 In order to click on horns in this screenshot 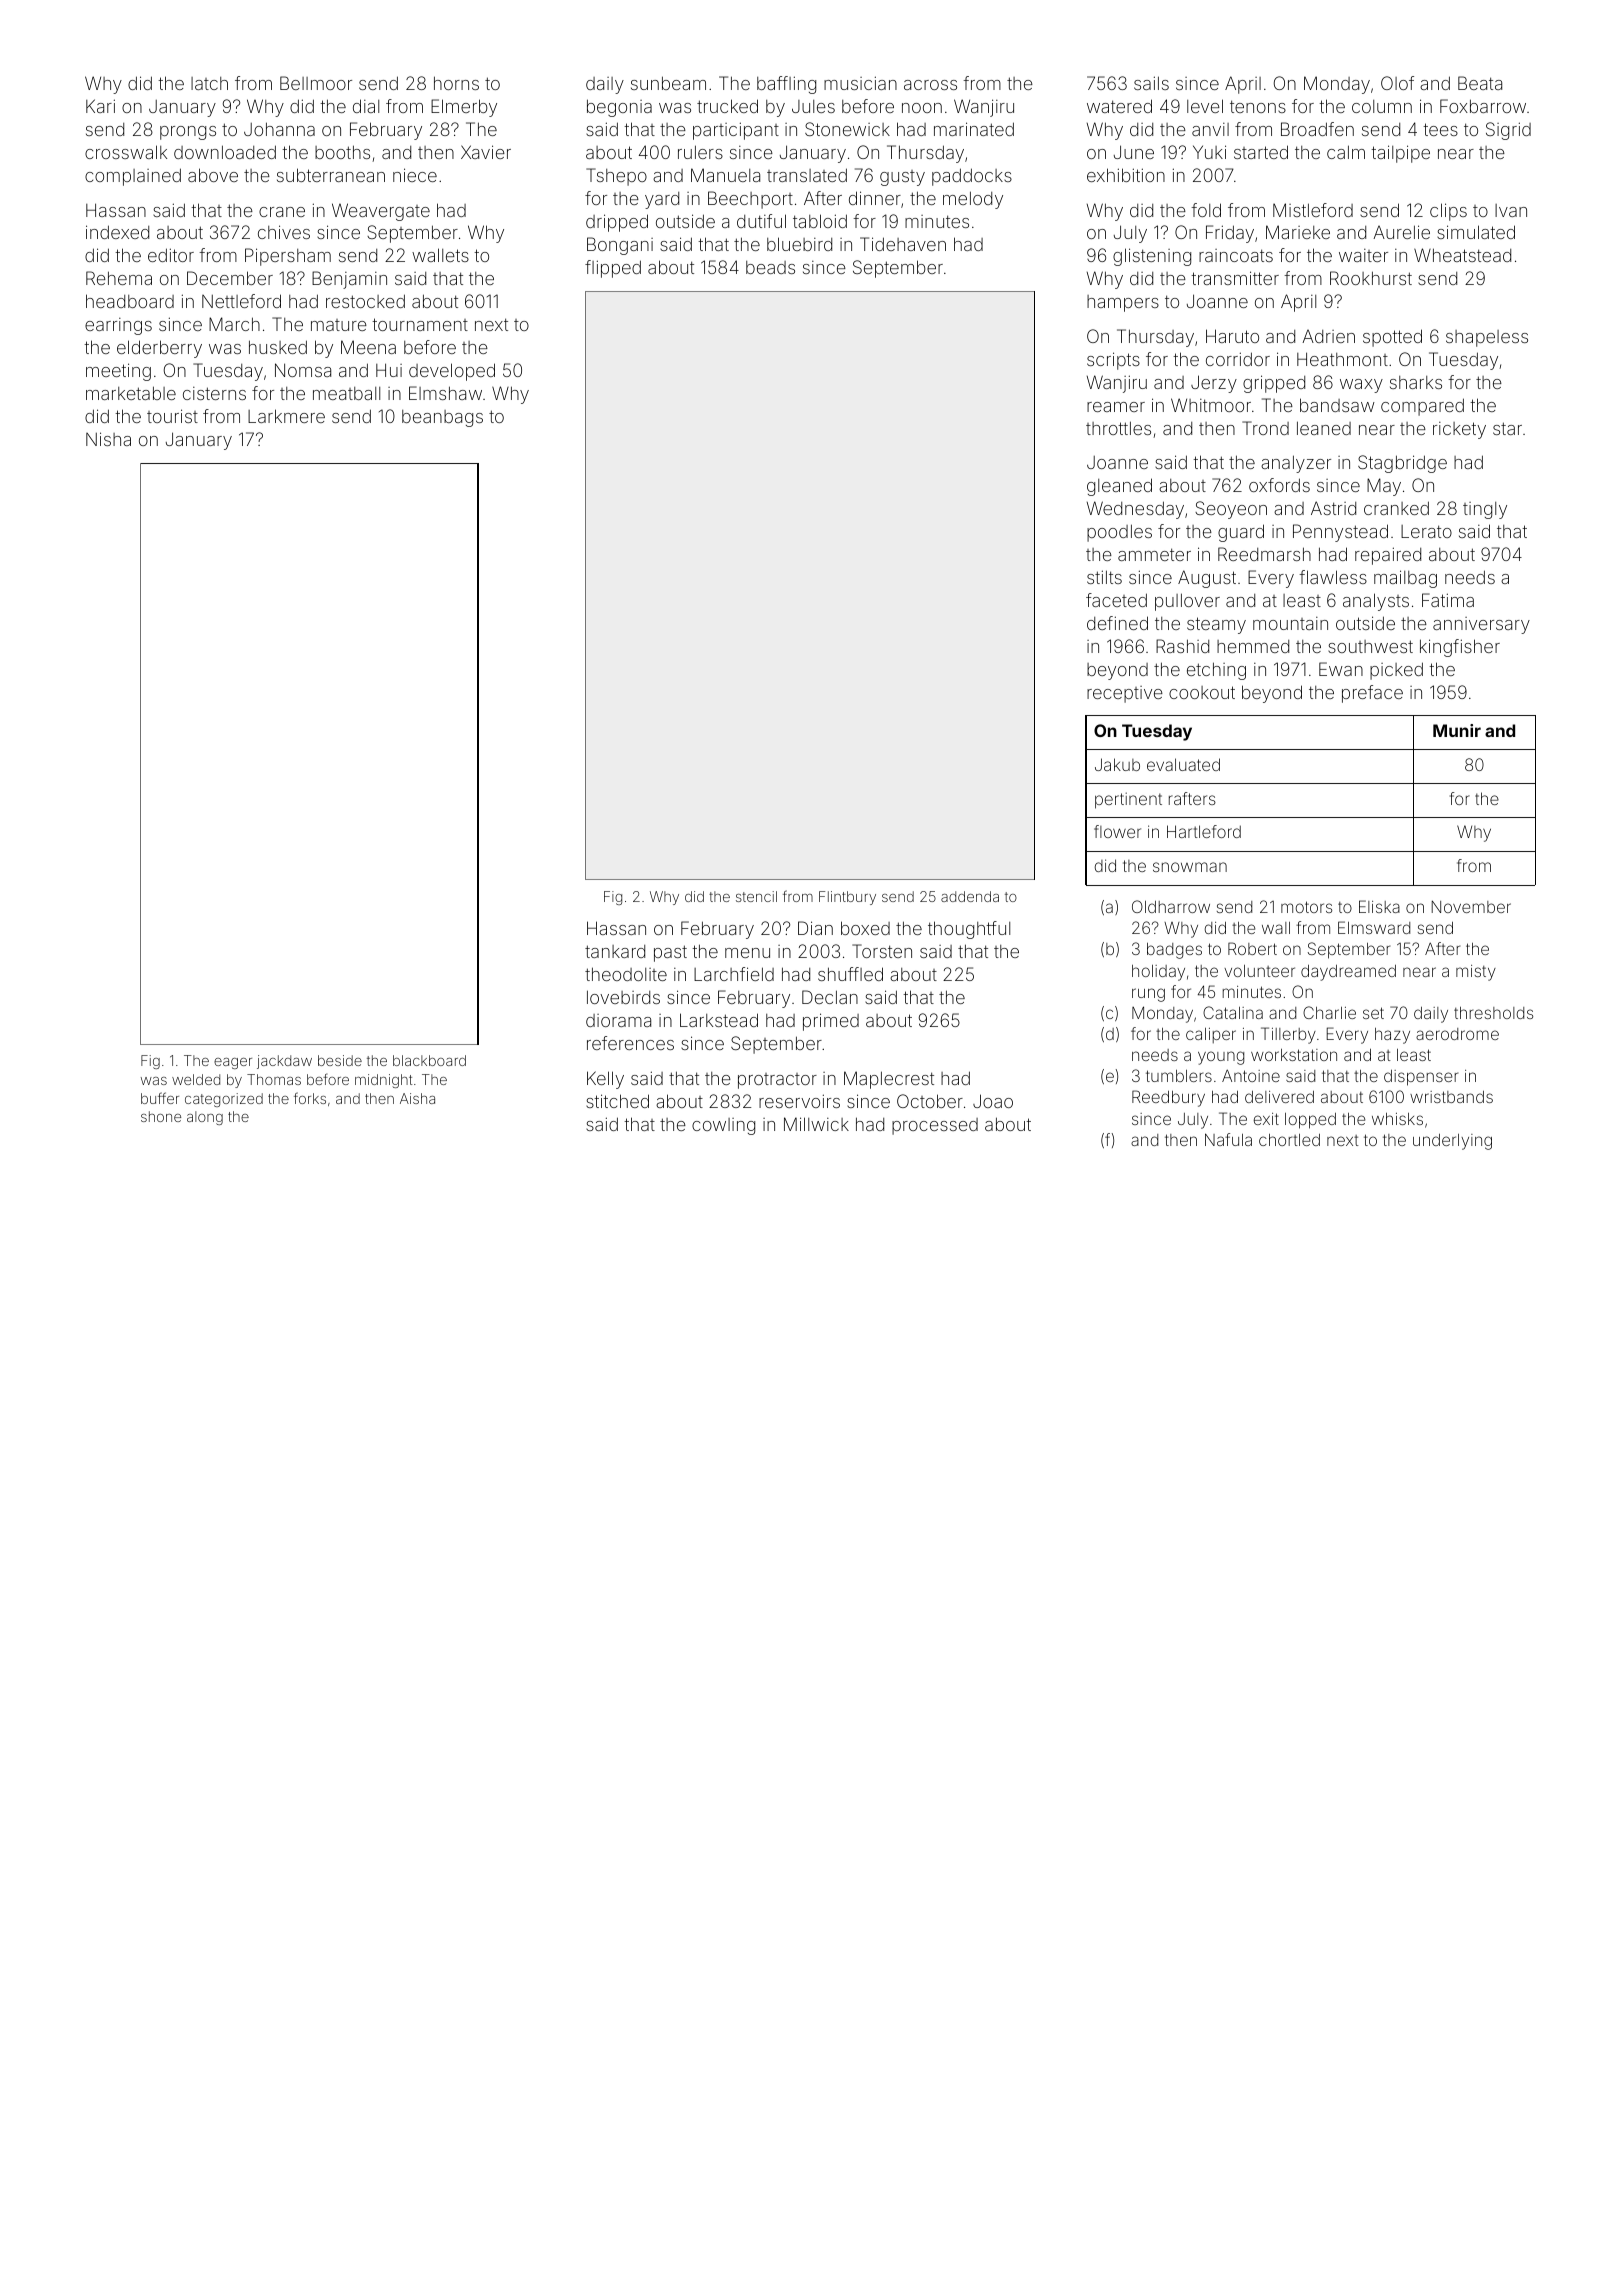, I will do `click(456, 83)`.
